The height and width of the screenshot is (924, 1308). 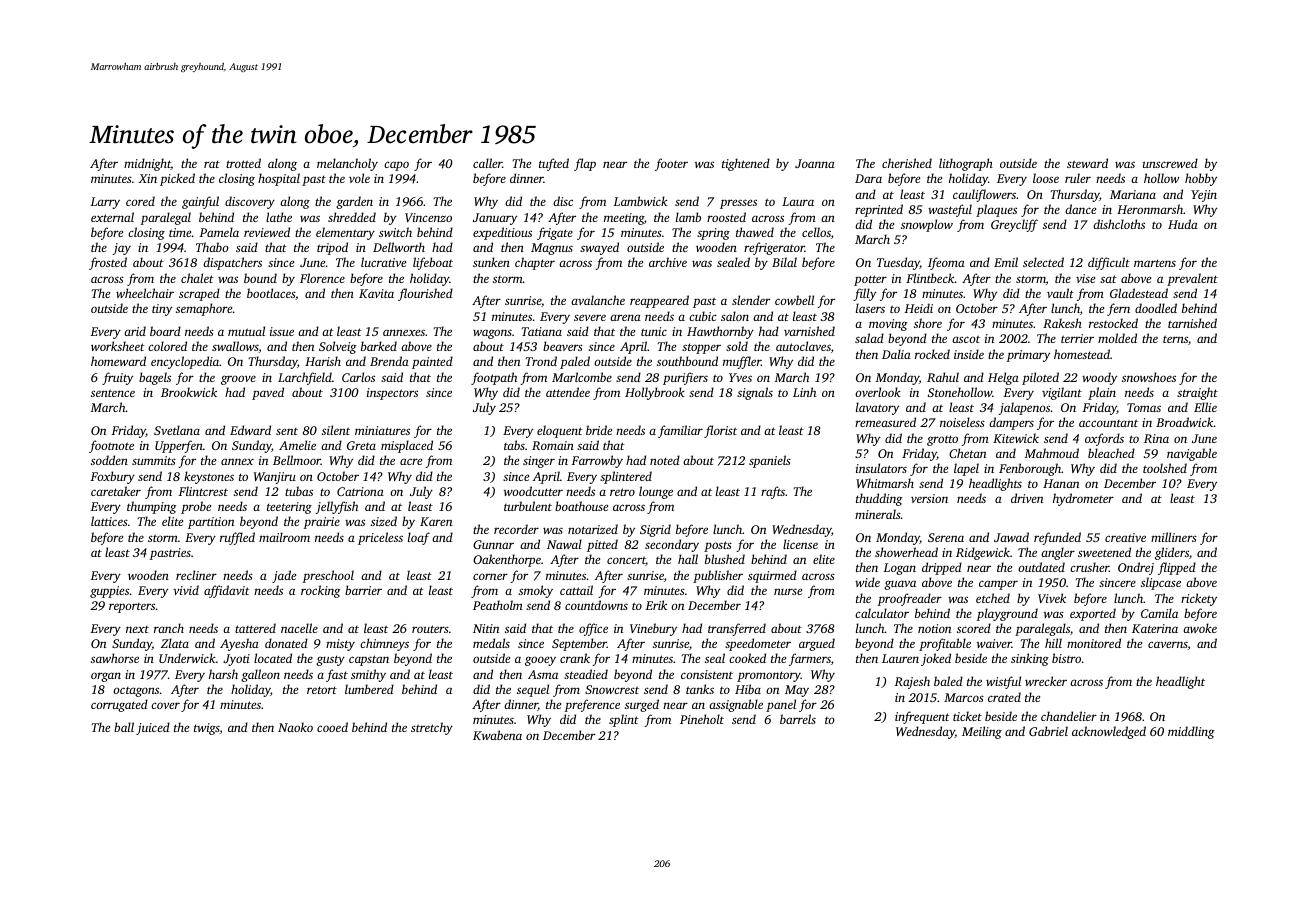 What do you see at coordinates (275, 478) in the screenshot?
I see `Wanjiru` at bounding box center [275, 478].
